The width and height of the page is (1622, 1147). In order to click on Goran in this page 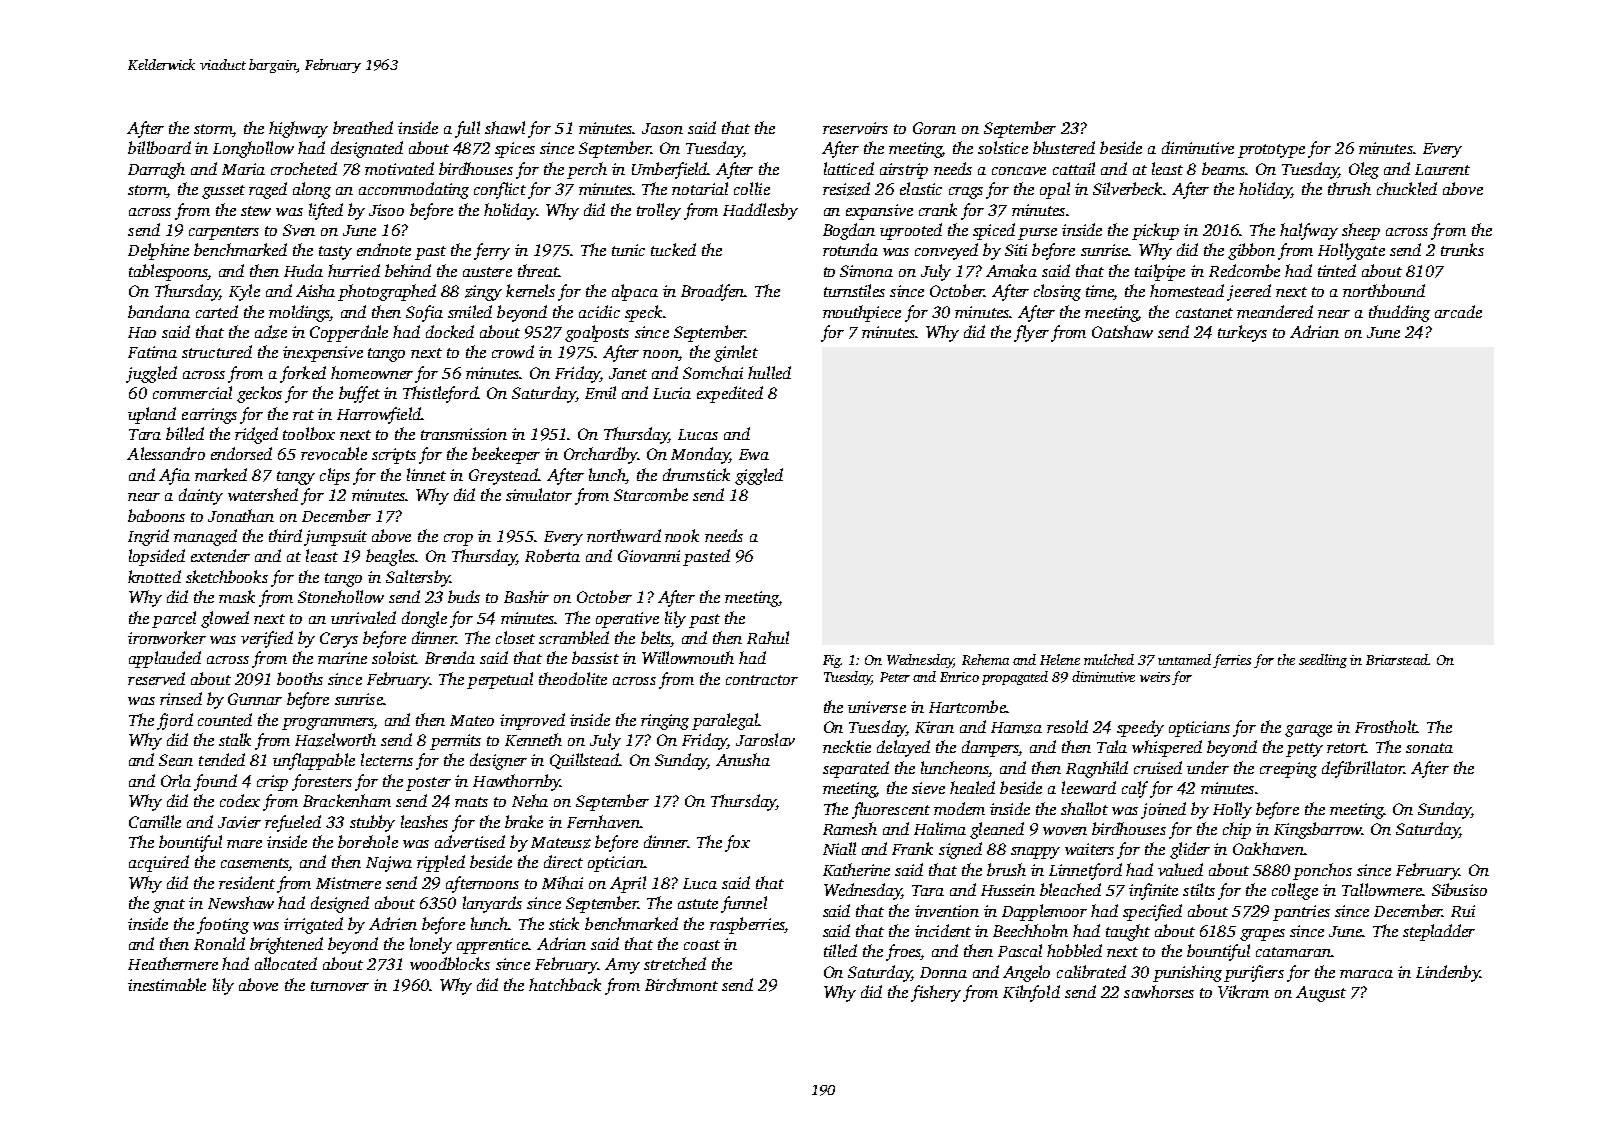, I will do `click(934, 128)`.
